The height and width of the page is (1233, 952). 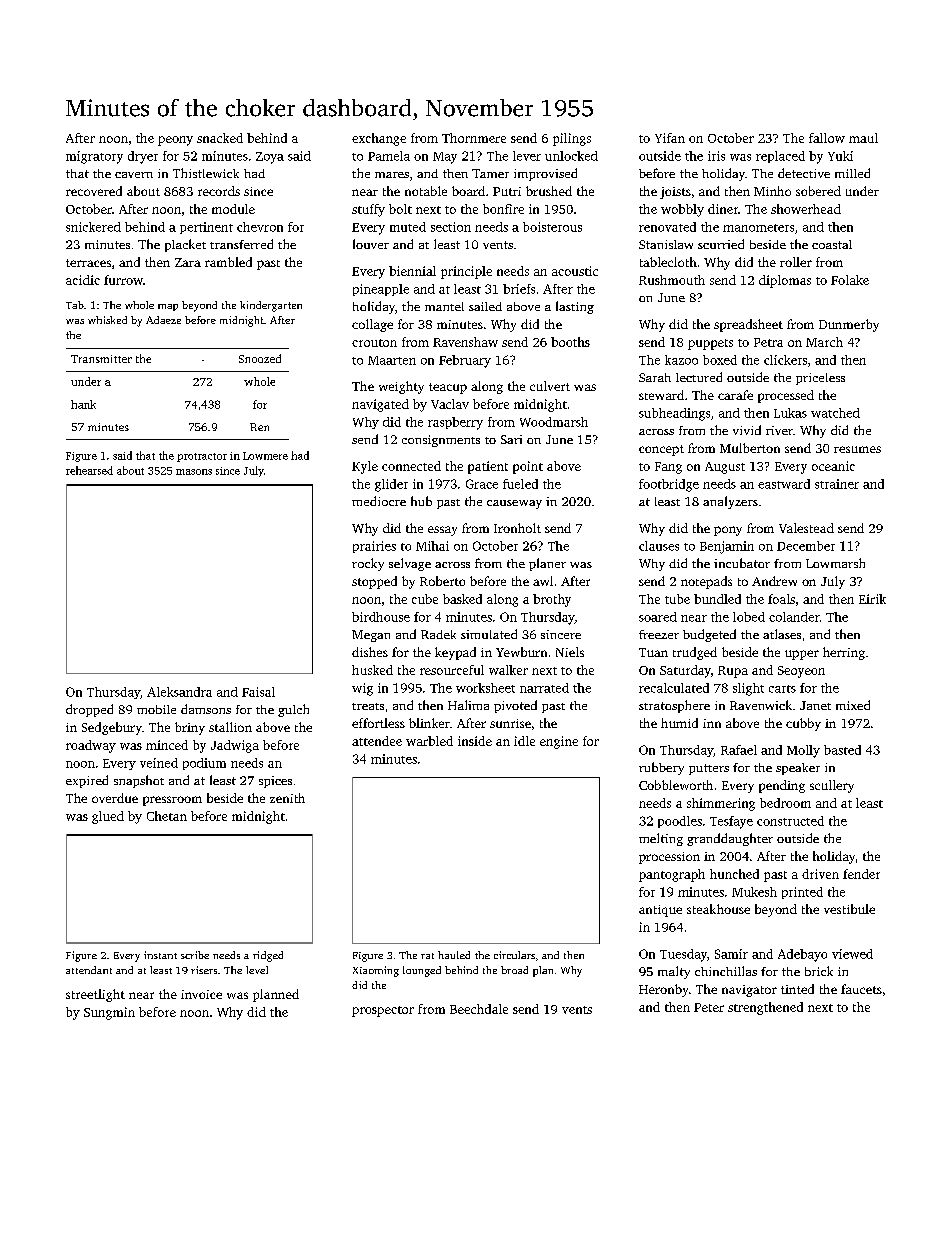 I want to click on migratory, so click(x=94, y=157).
